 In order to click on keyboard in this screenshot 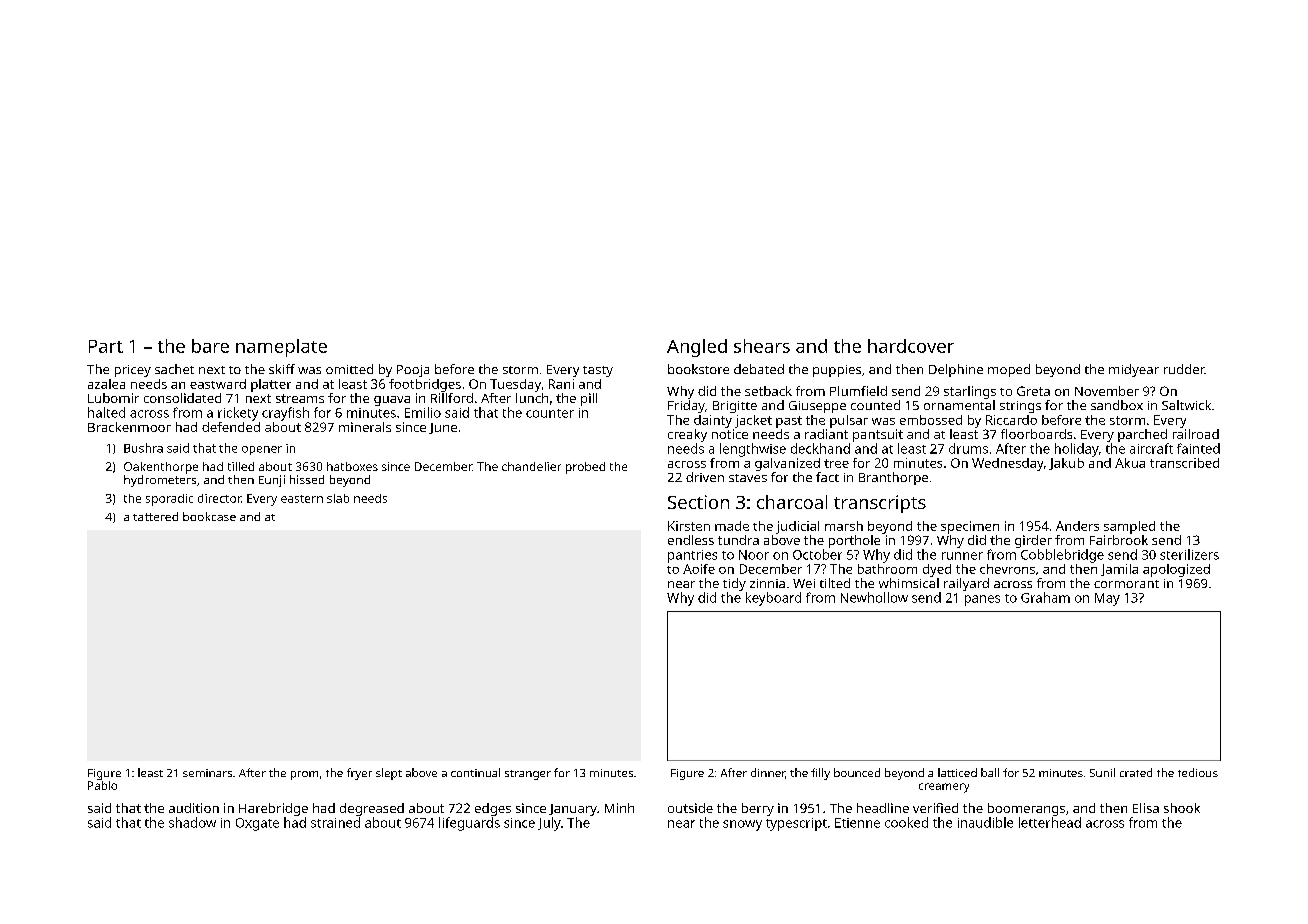, I will do `click(773, 599)`.
